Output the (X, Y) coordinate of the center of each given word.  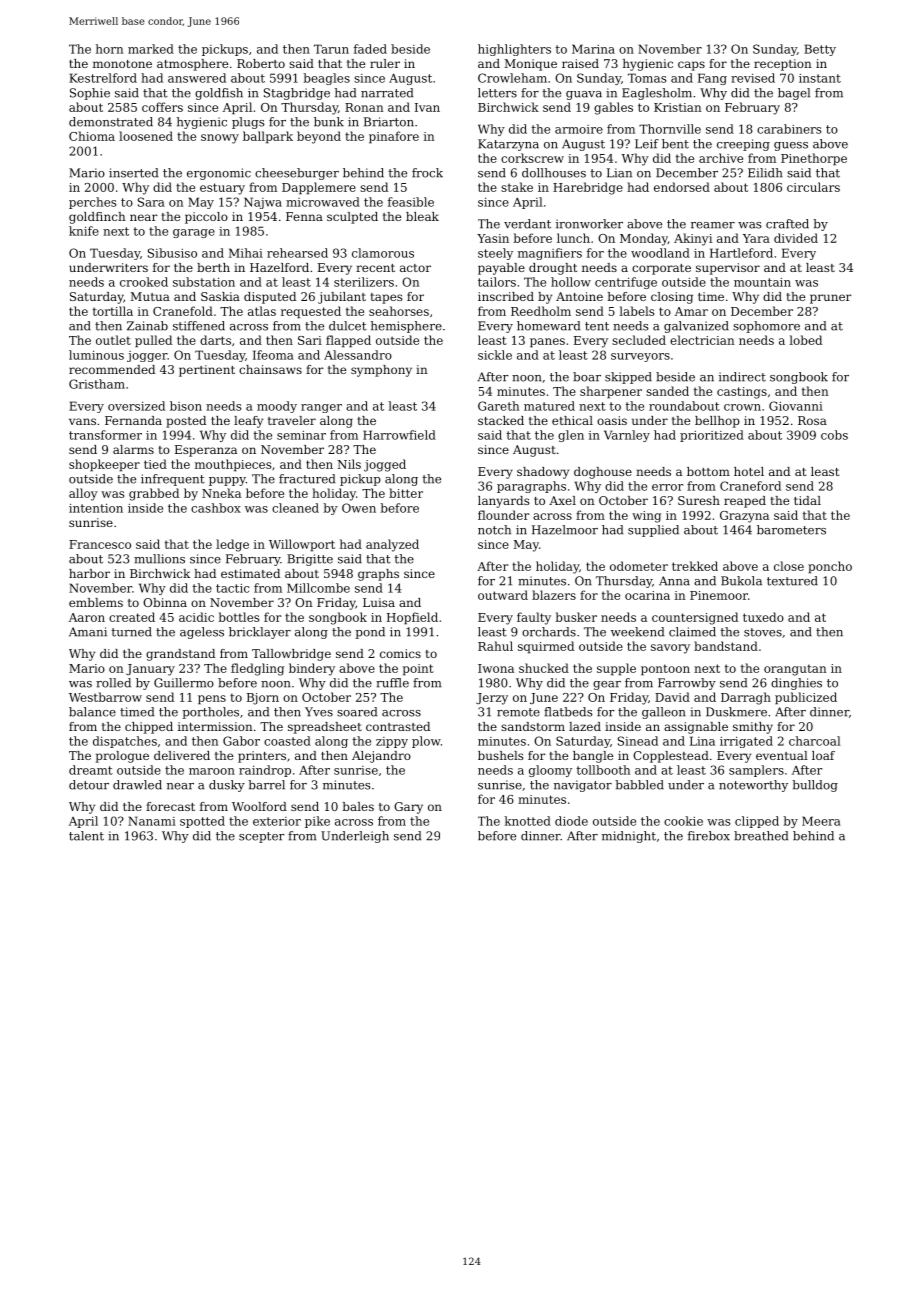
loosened (146, 136)
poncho (830, 567)
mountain (762, 282)
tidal (807, 500)
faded (370, 49)
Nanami (152, 821)
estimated (250, 573)
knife (84, 231)
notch (494, 530)
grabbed (154, 494)
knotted (527, 821)
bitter (406, 493)
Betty (820, 50)
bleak (422, 216)
